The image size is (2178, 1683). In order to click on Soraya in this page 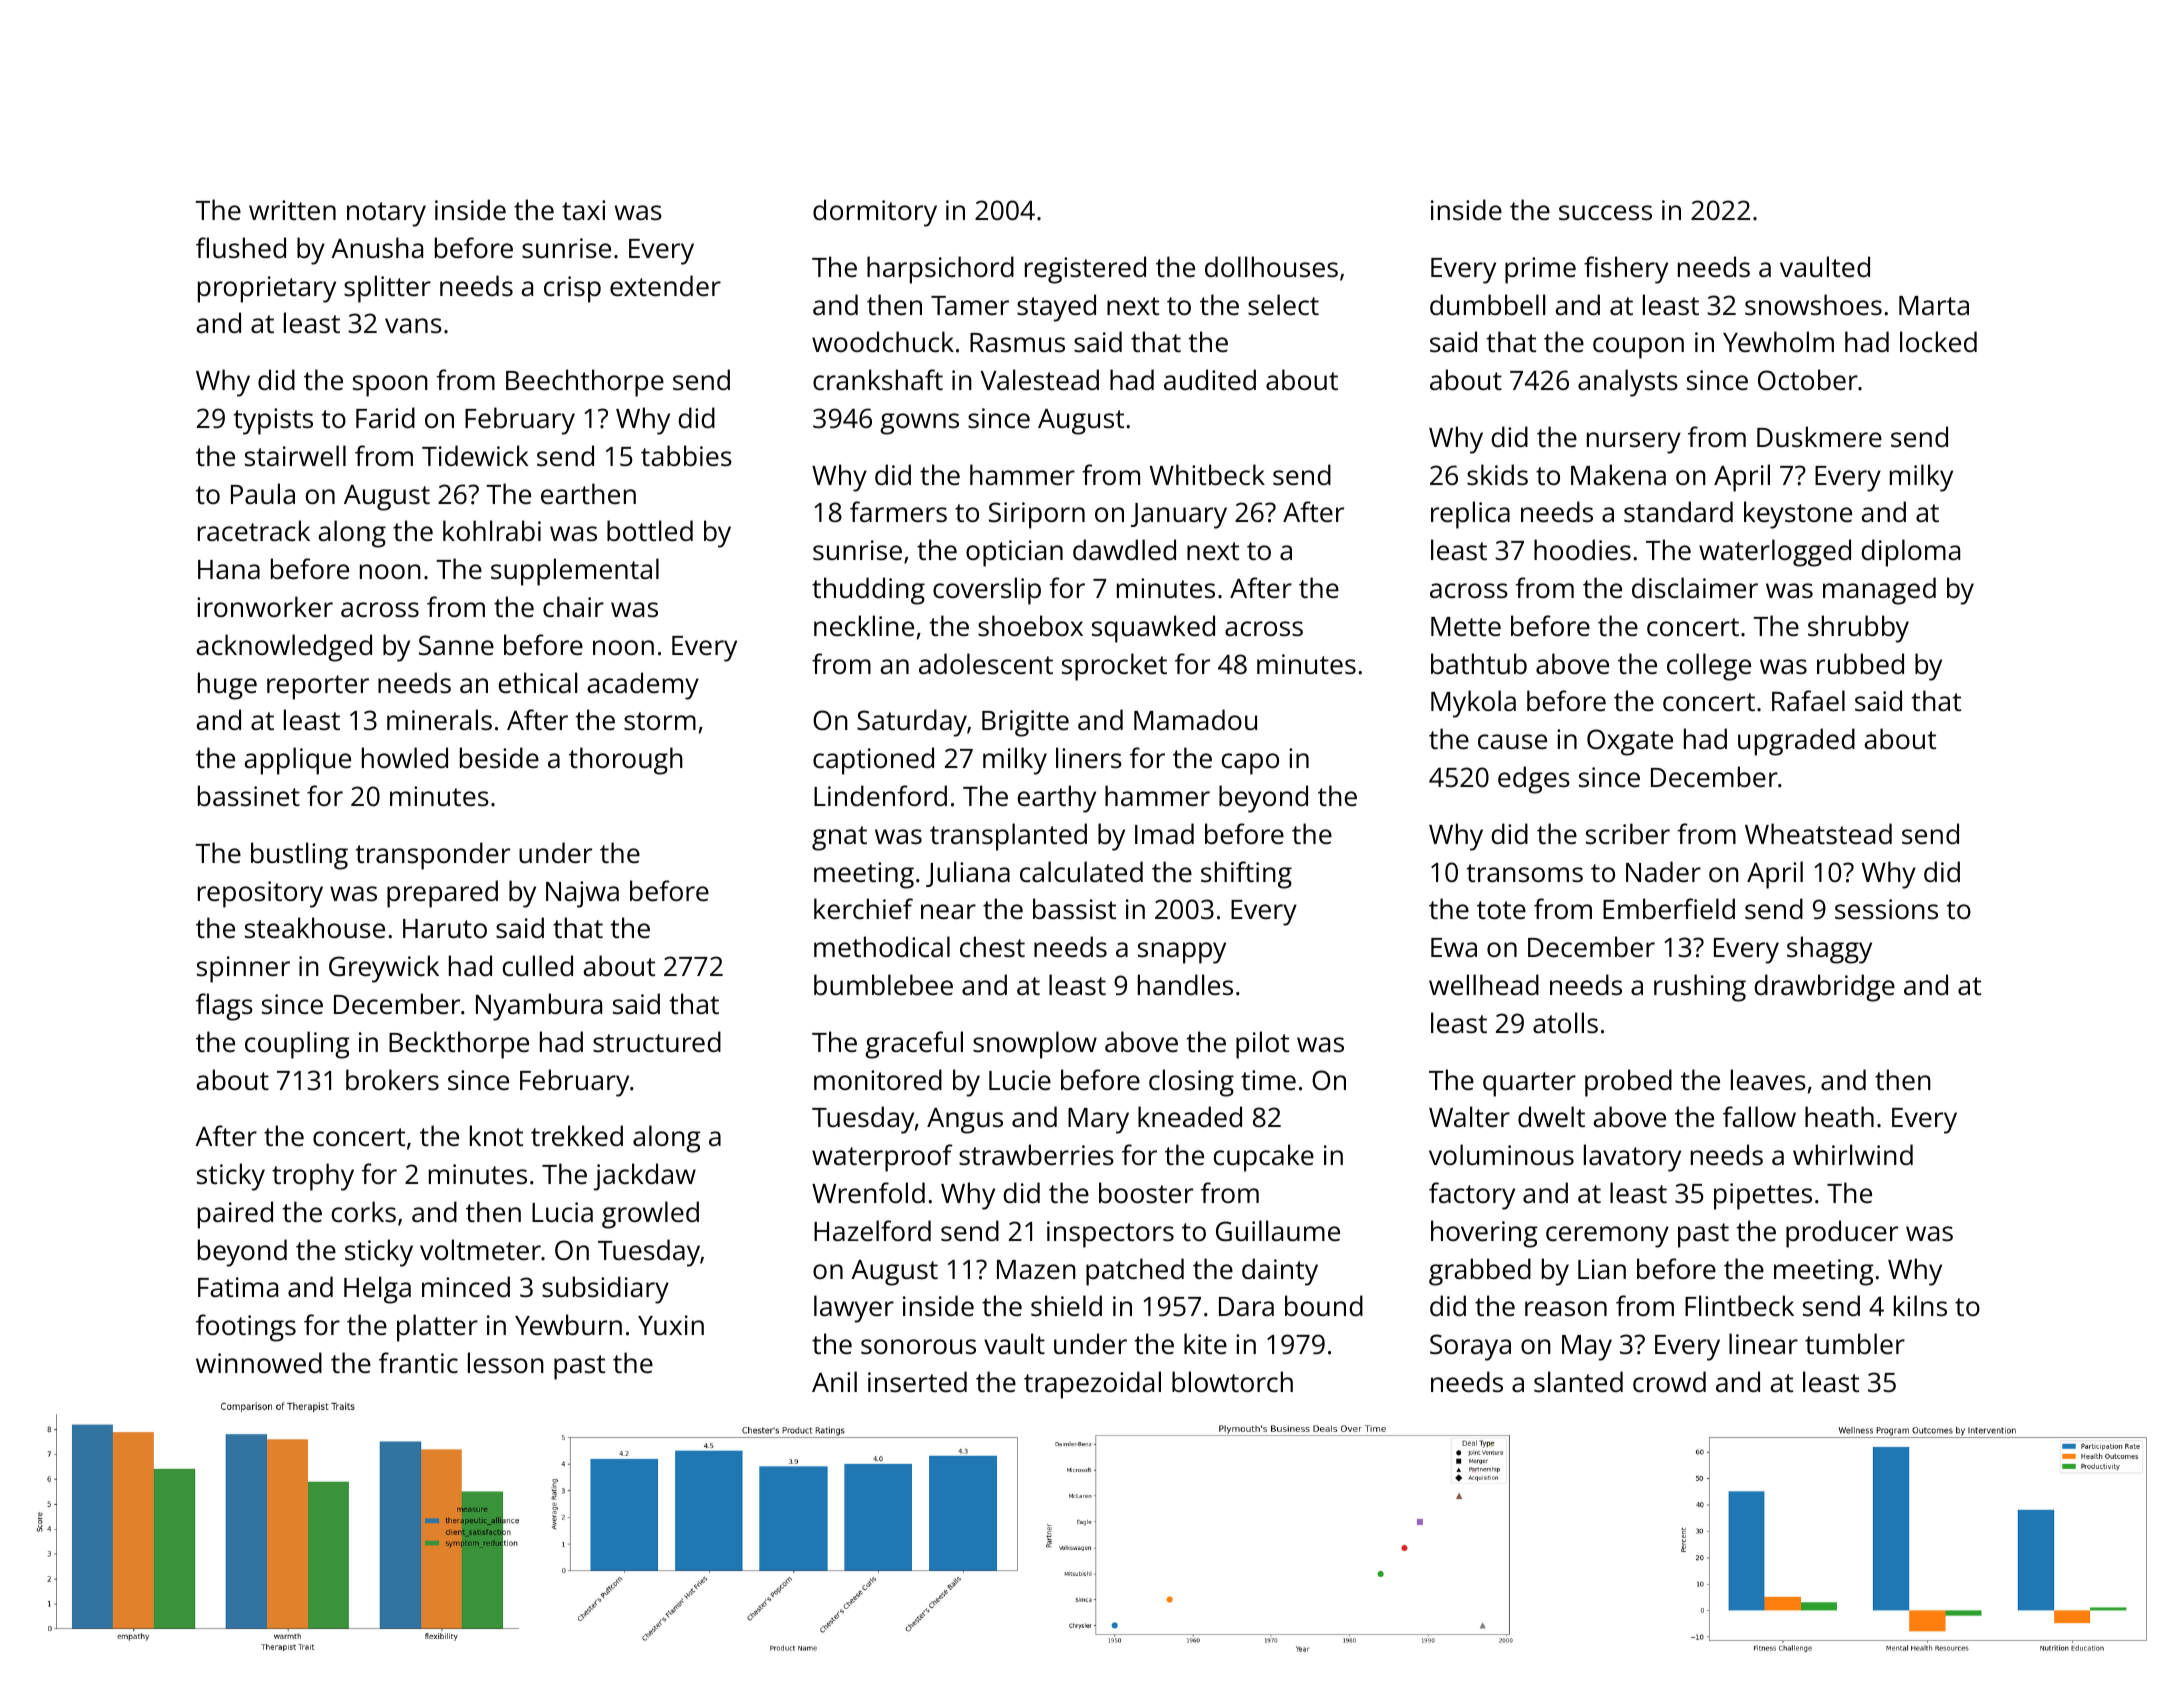, I will do `click(1470, 1347)`.
